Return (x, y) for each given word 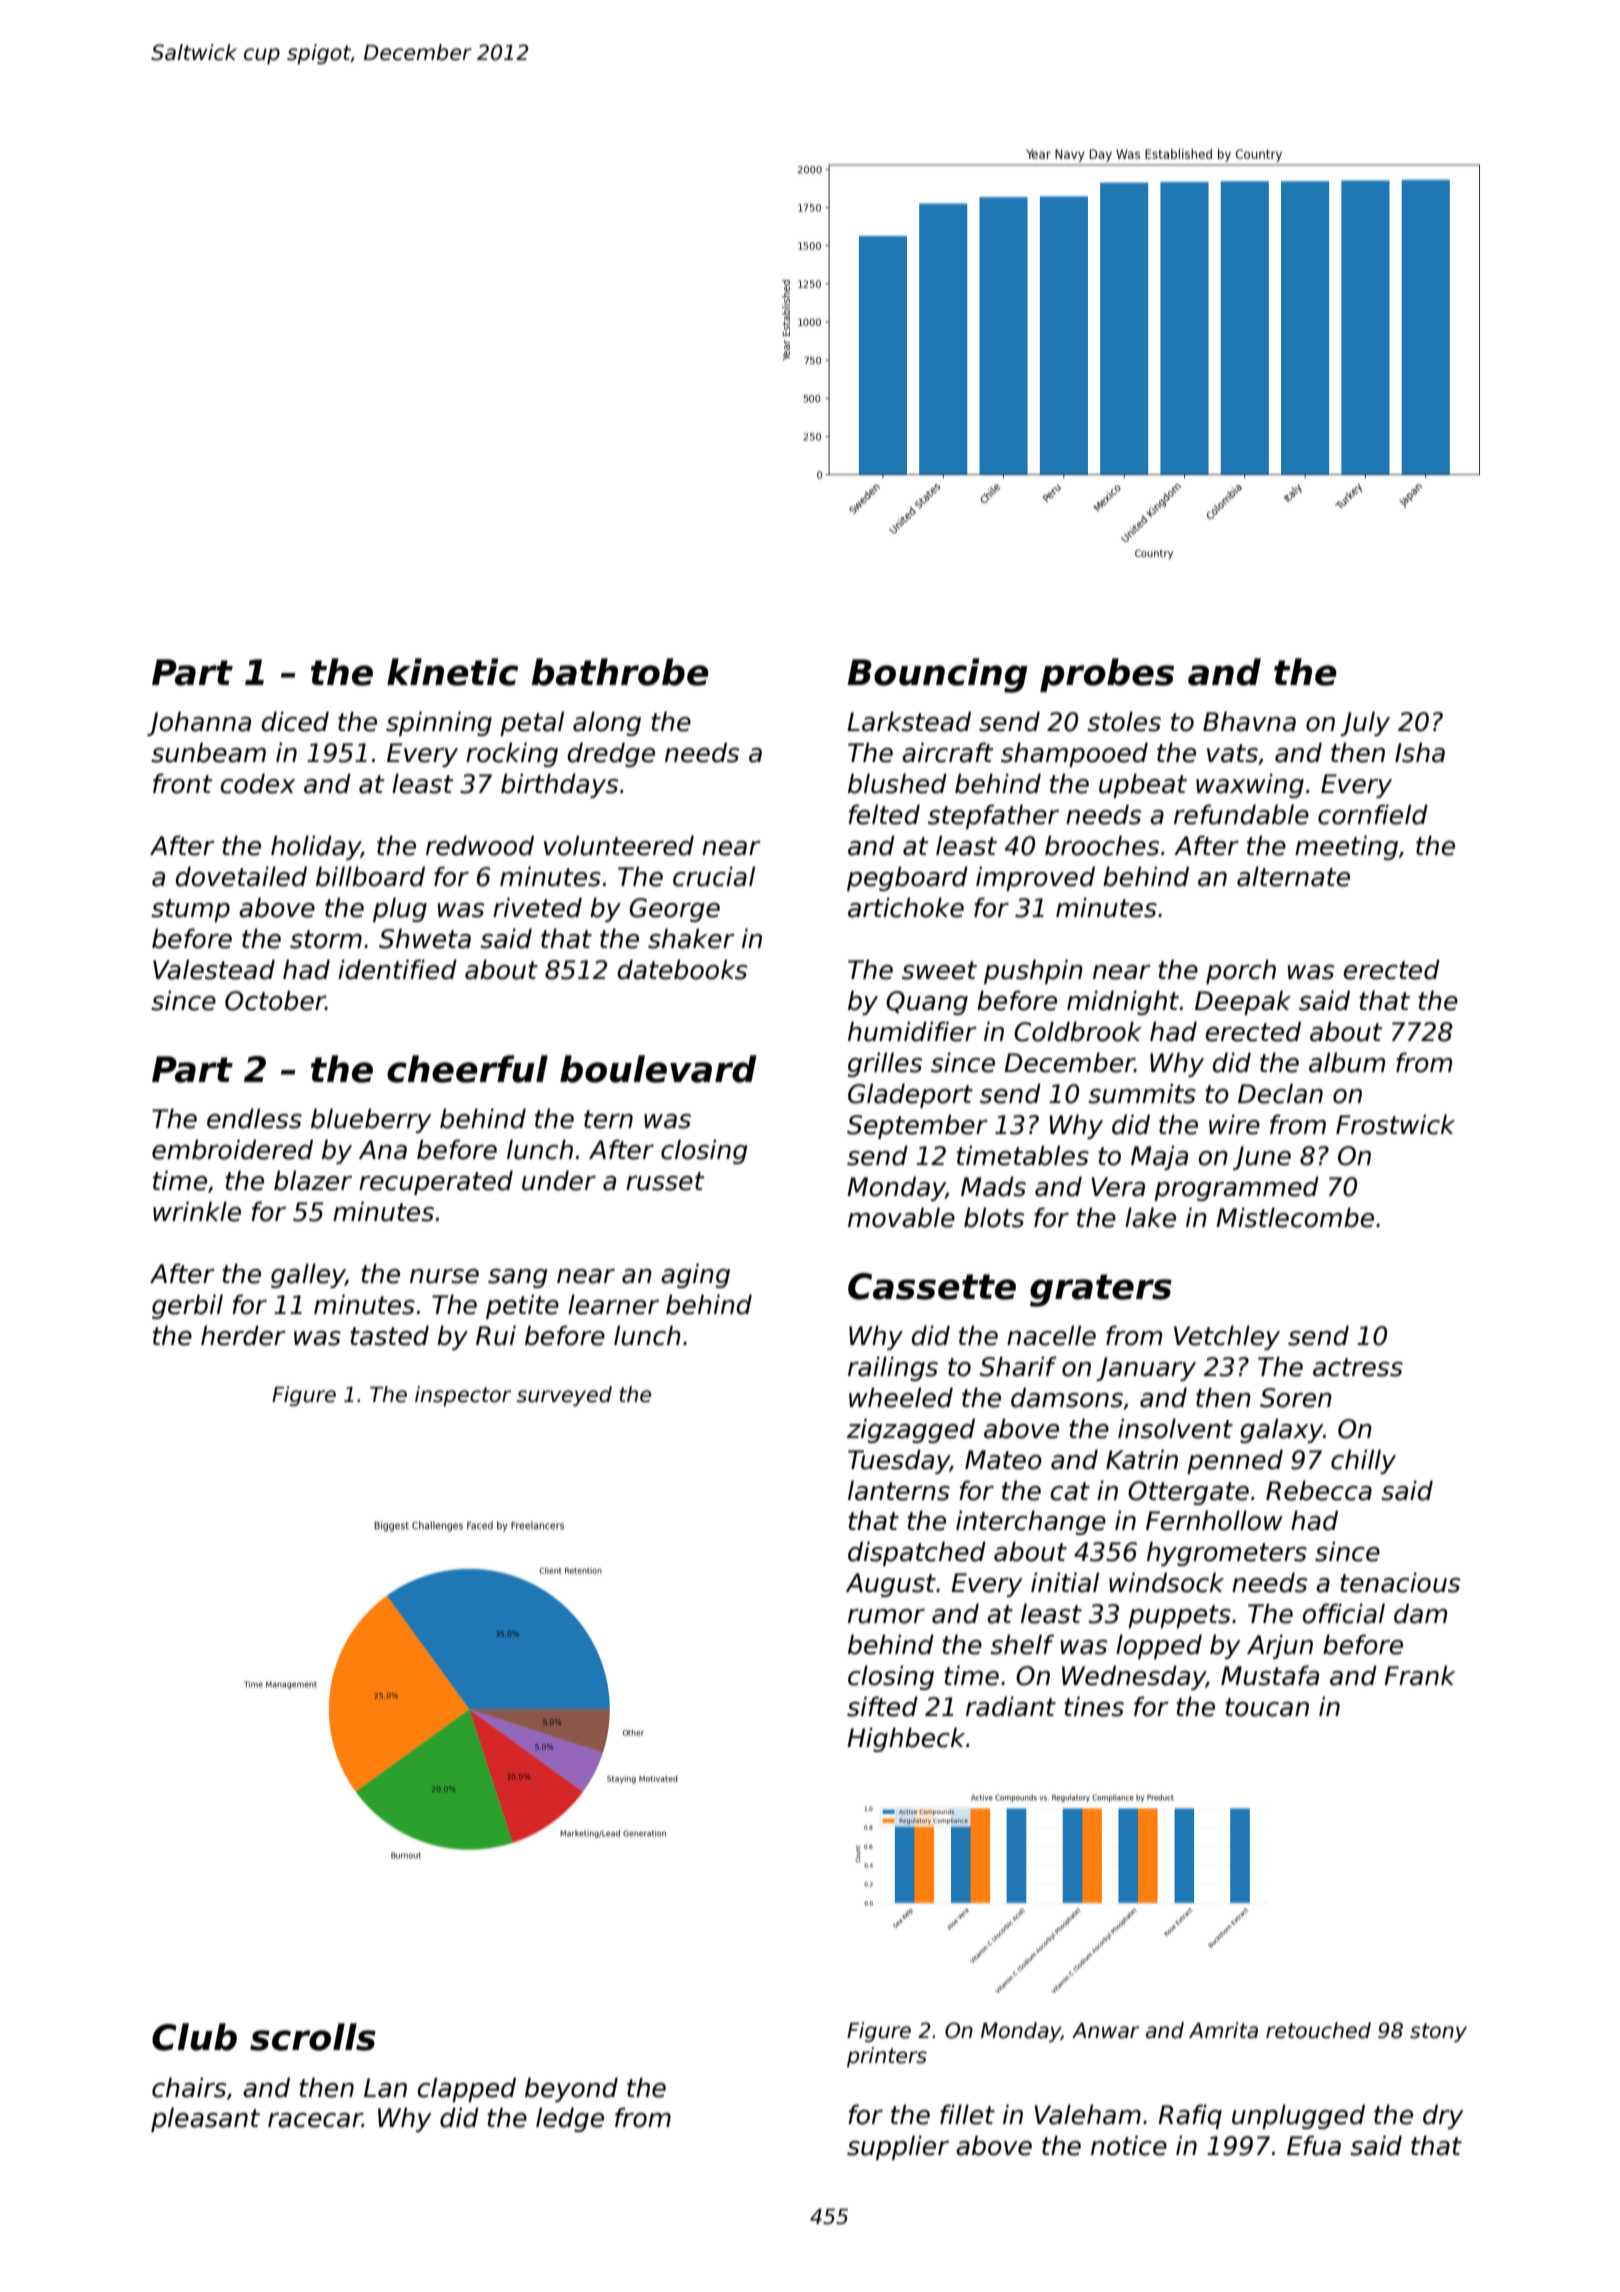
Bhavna (1249, 721)
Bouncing (937, 675)
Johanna (199, 723)
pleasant (205, 2119)
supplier (898, 2147)
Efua (1314, 2145)
